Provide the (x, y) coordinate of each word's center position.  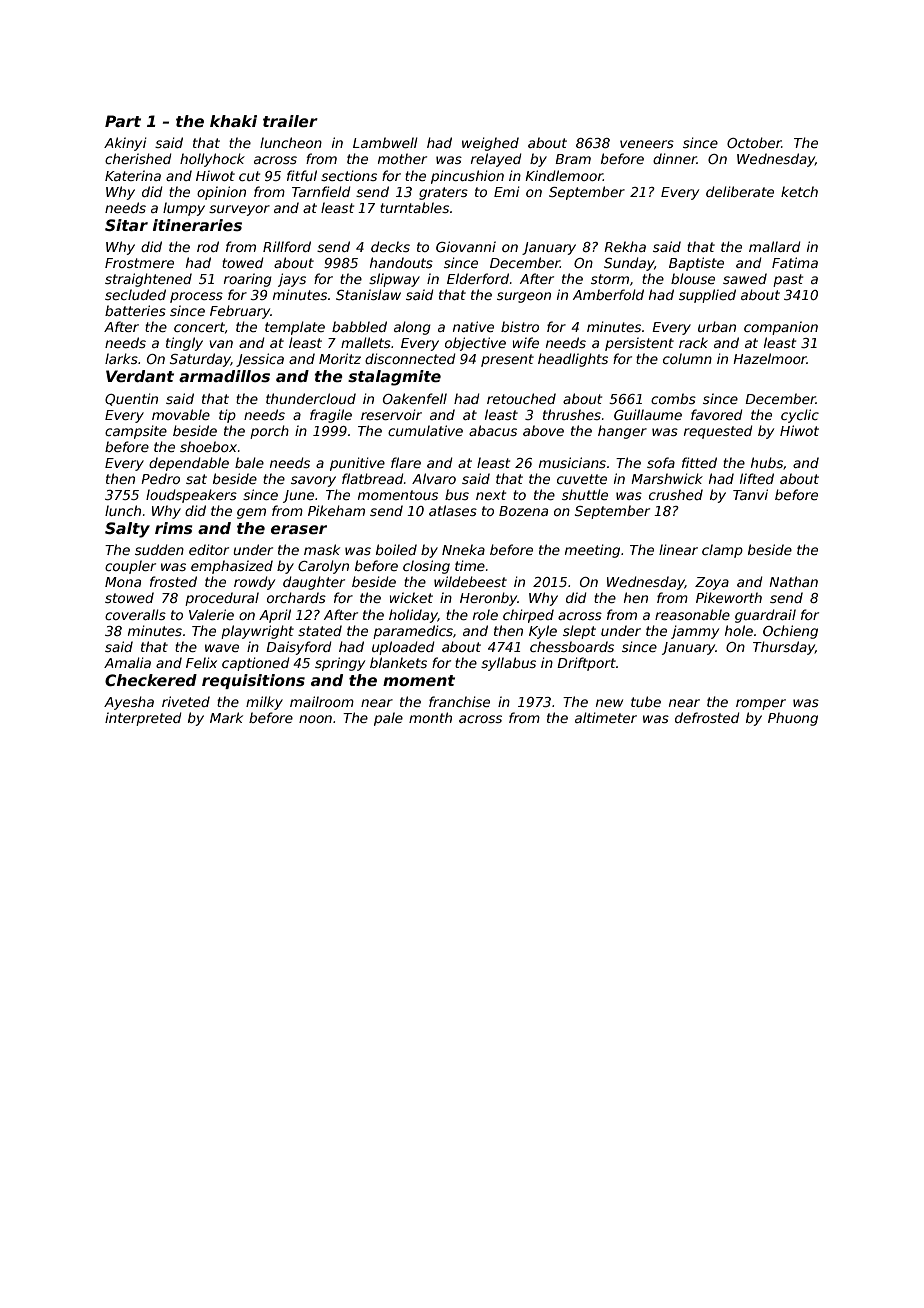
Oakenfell (415, 398)
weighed (490, 144)
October (754, 142)
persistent (639, 344)
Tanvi (750, 494)
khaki (233, 121)
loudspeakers (191, 496)
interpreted (143, 719)
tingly (184, 344)
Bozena (523, 511)
